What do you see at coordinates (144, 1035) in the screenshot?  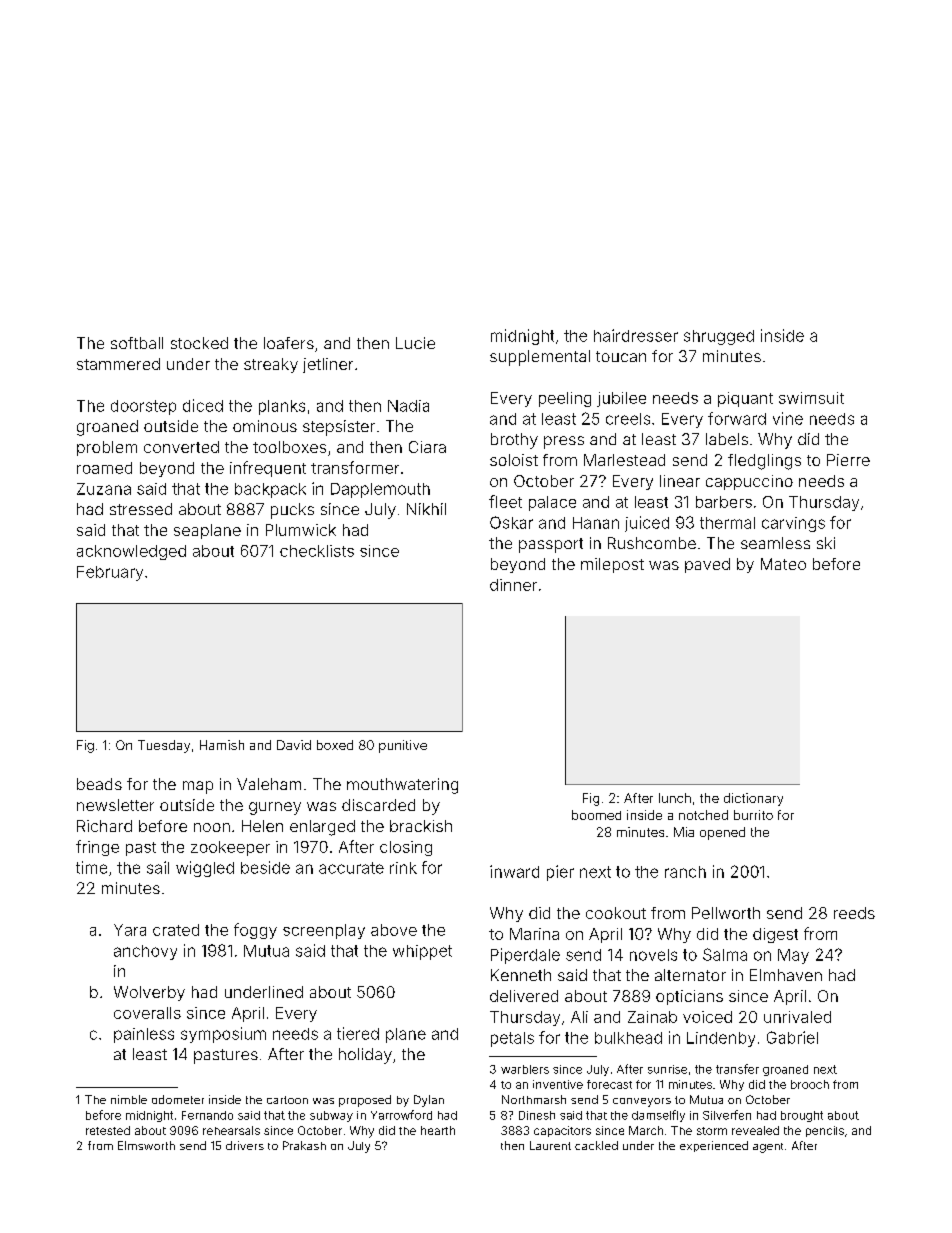 I see `painless` at bounding box center [144, 1035].
